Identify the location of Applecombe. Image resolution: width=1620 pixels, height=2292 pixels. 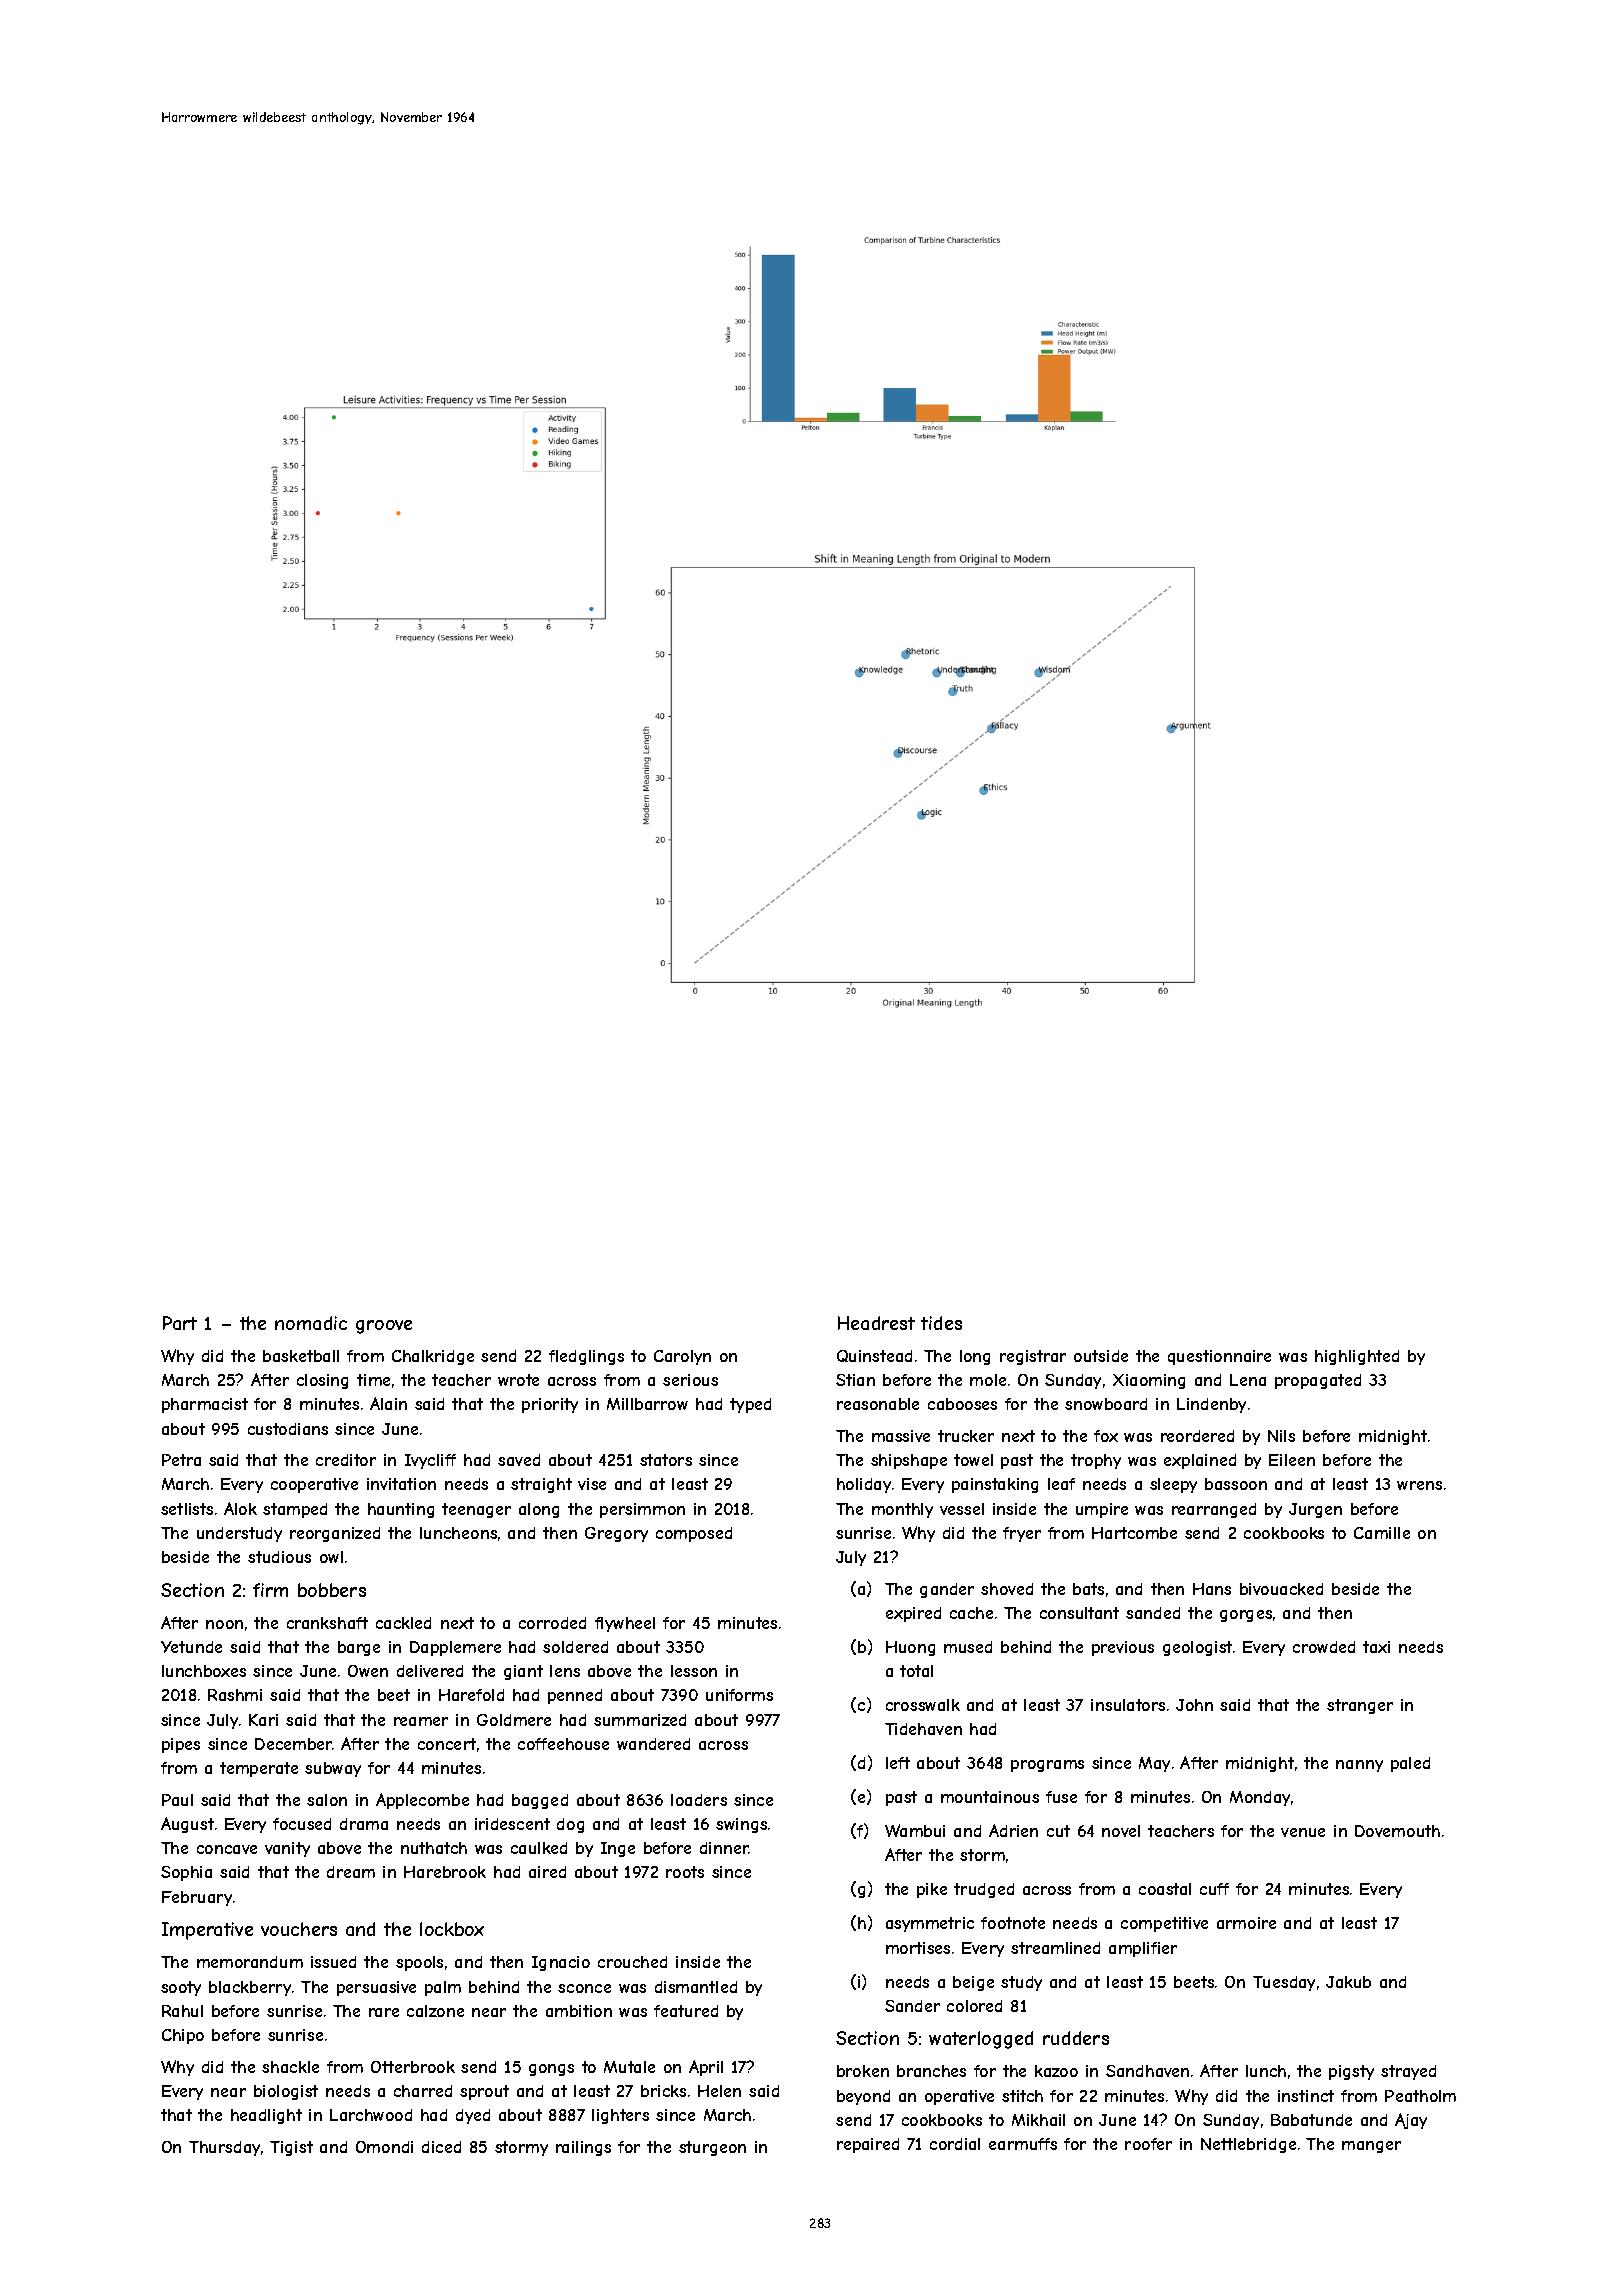
(422, 1801).
